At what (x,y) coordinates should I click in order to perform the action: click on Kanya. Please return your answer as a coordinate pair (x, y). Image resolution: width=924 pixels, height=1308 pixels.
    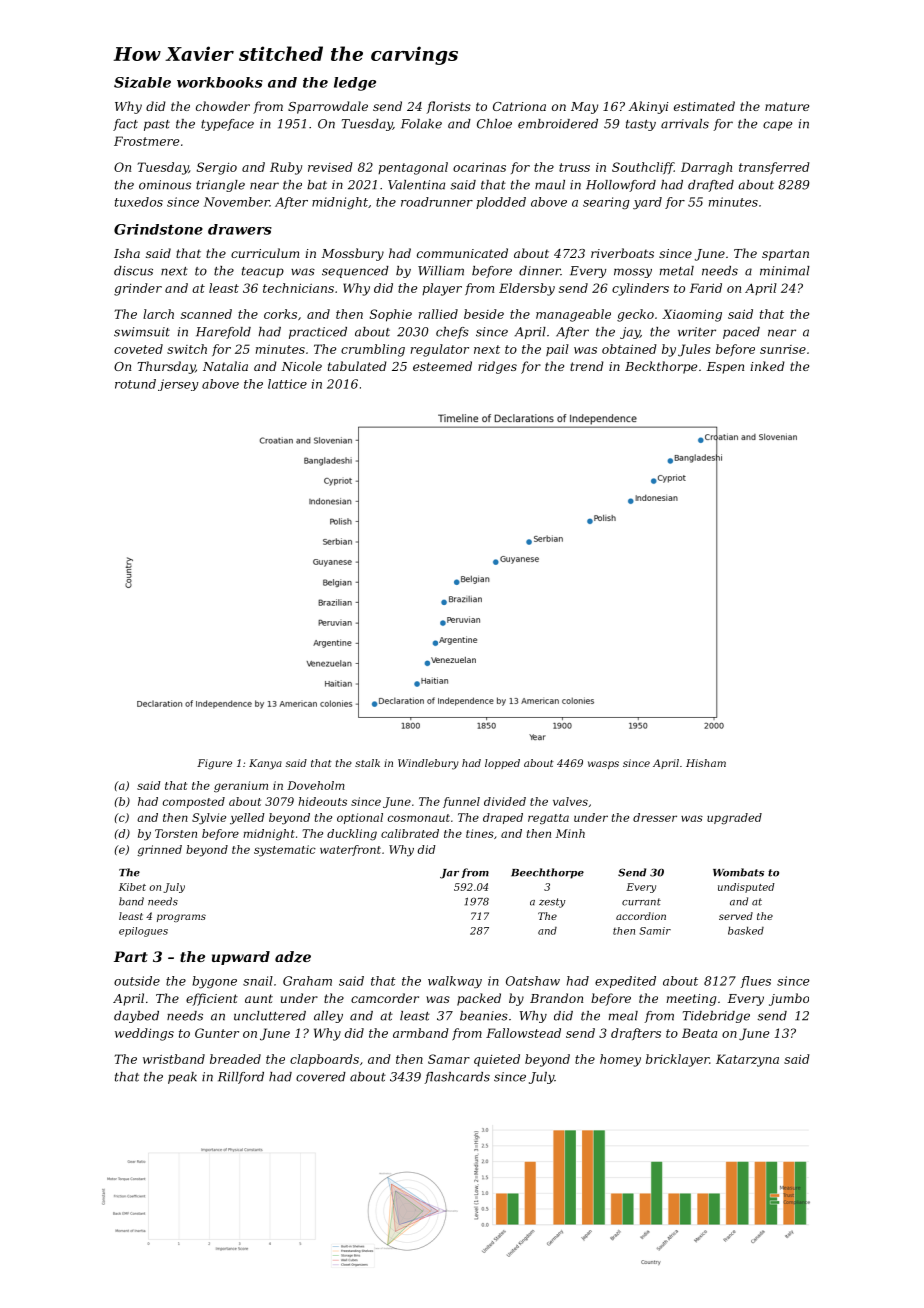
    Looking at the image, I should click on (265, 764).
